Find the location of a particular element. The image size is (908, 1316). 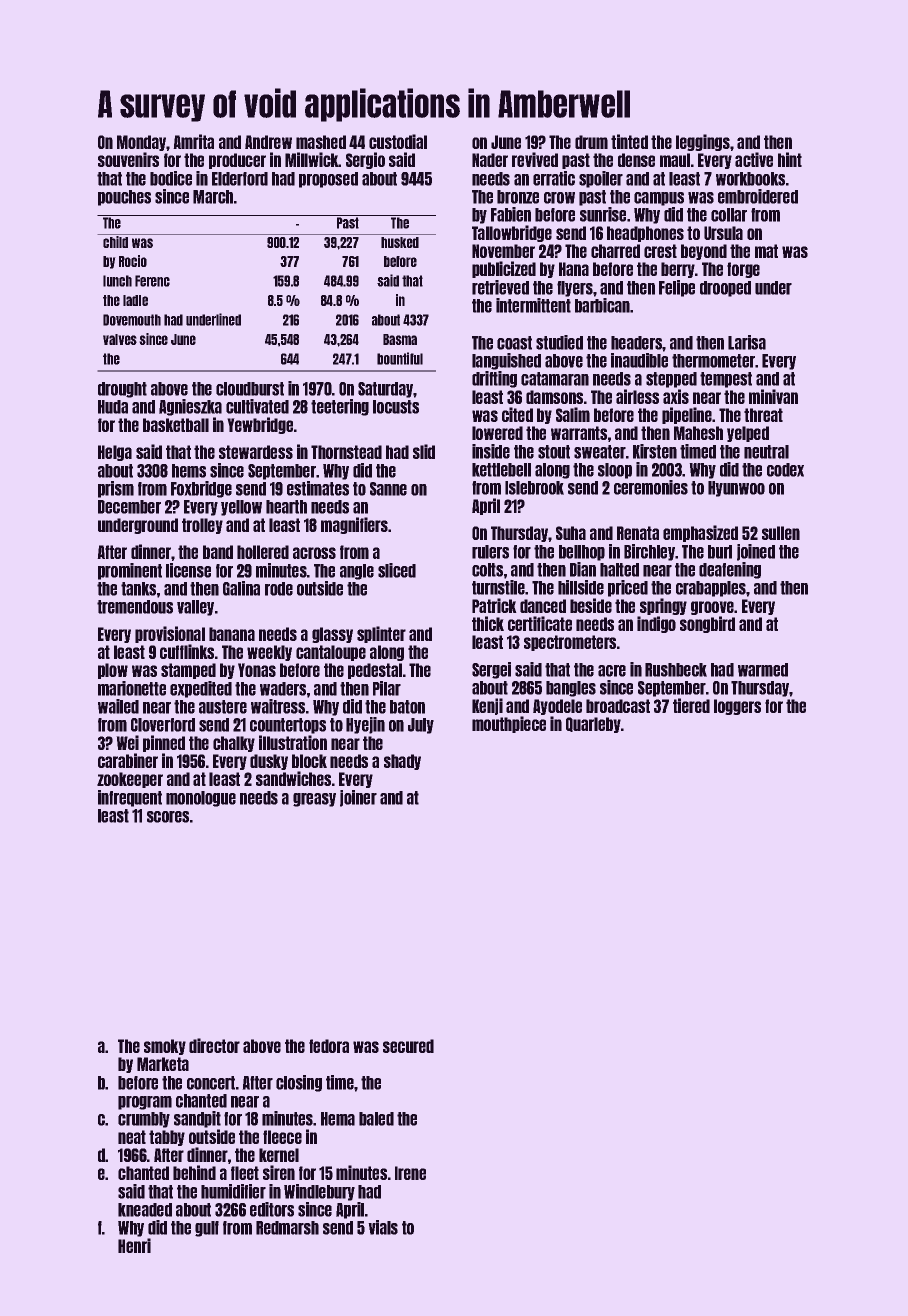

Nader is located at coordinates (490, 160).
